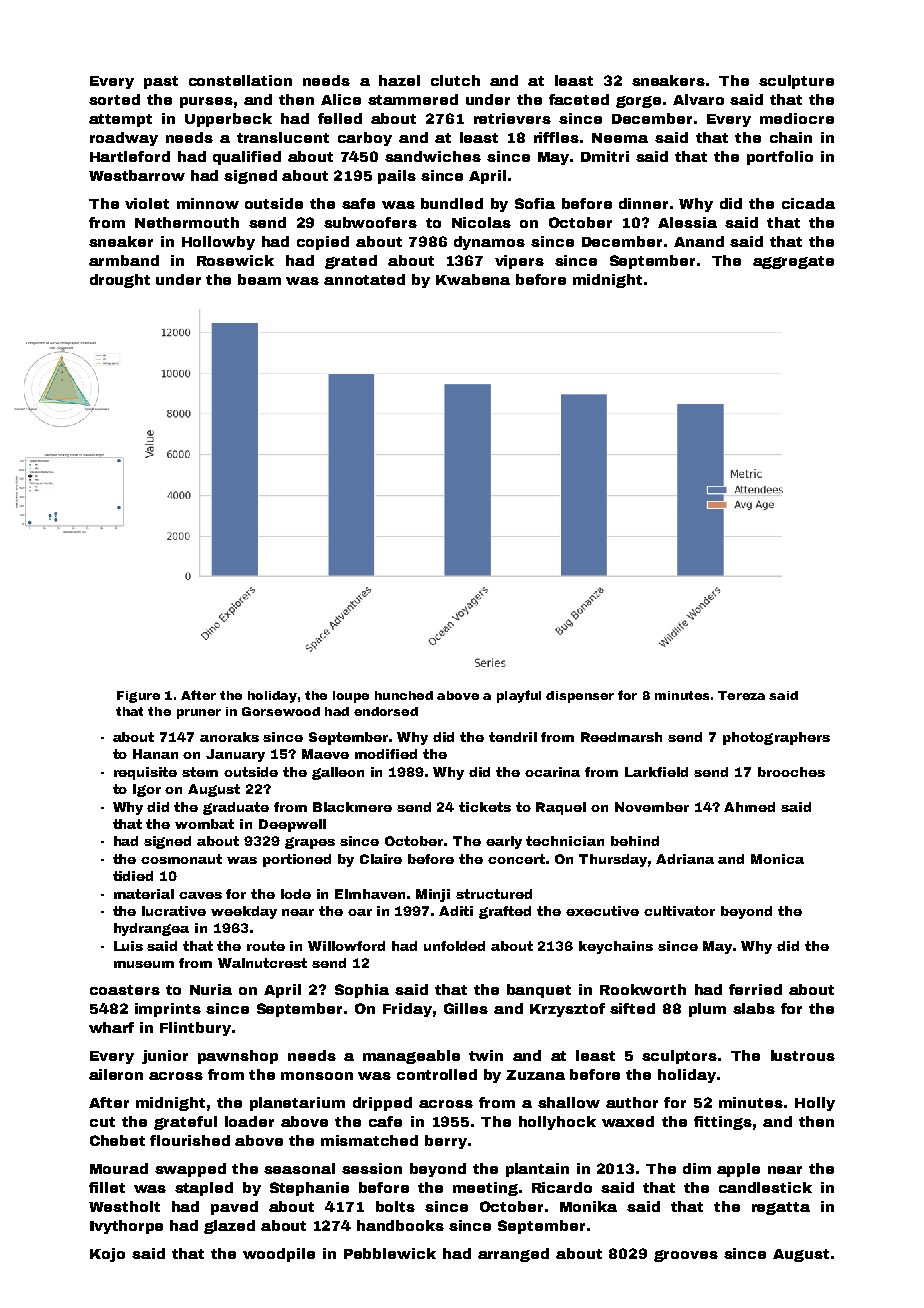 This document has height=1308, width=924. What do you see at coordinates (362, 991) in the document?
I see `Sophia` at bounding box center [362, 991].
